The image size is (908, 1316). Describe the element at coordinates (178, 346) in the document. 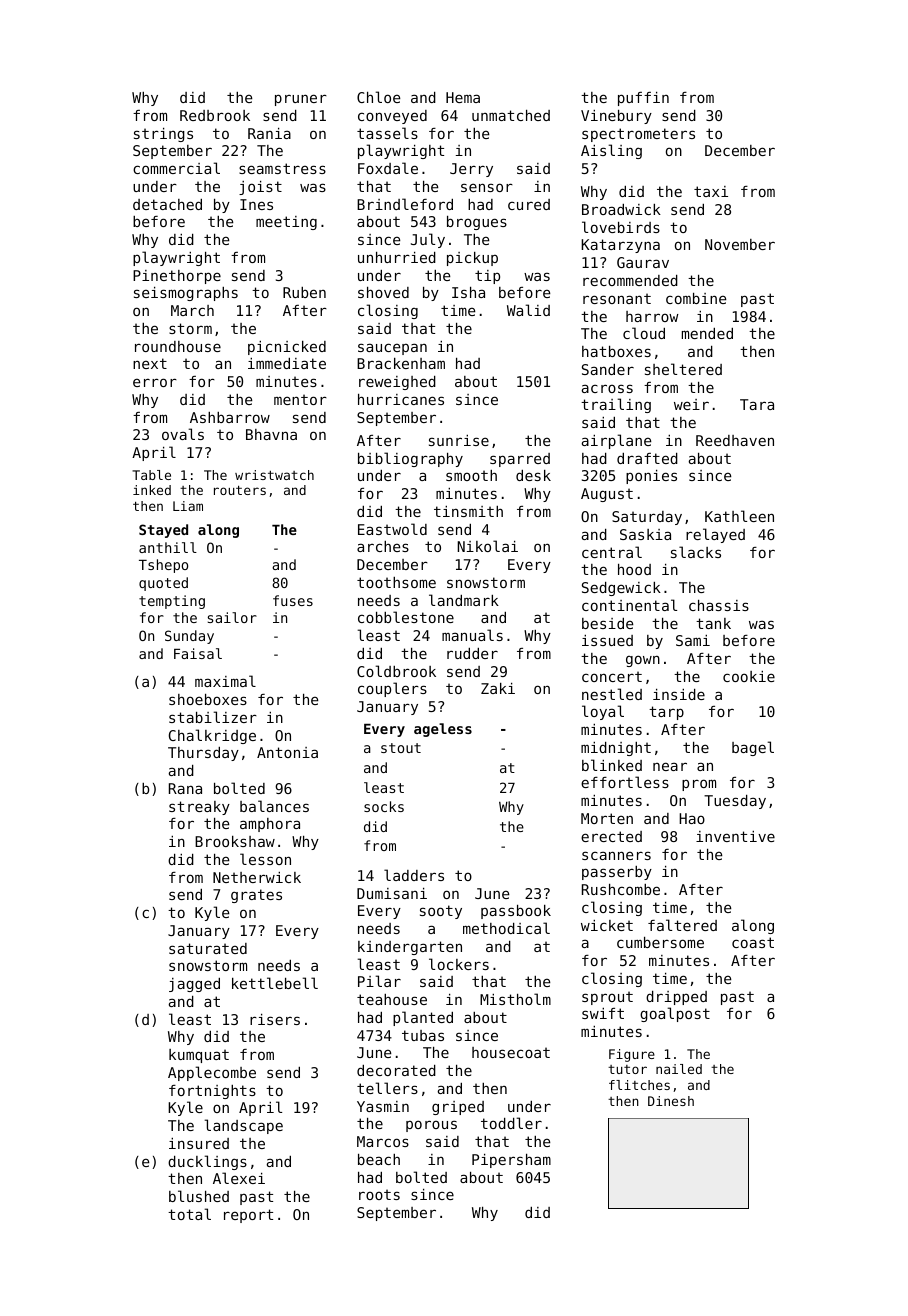

I see `roundhouse` at that location.
